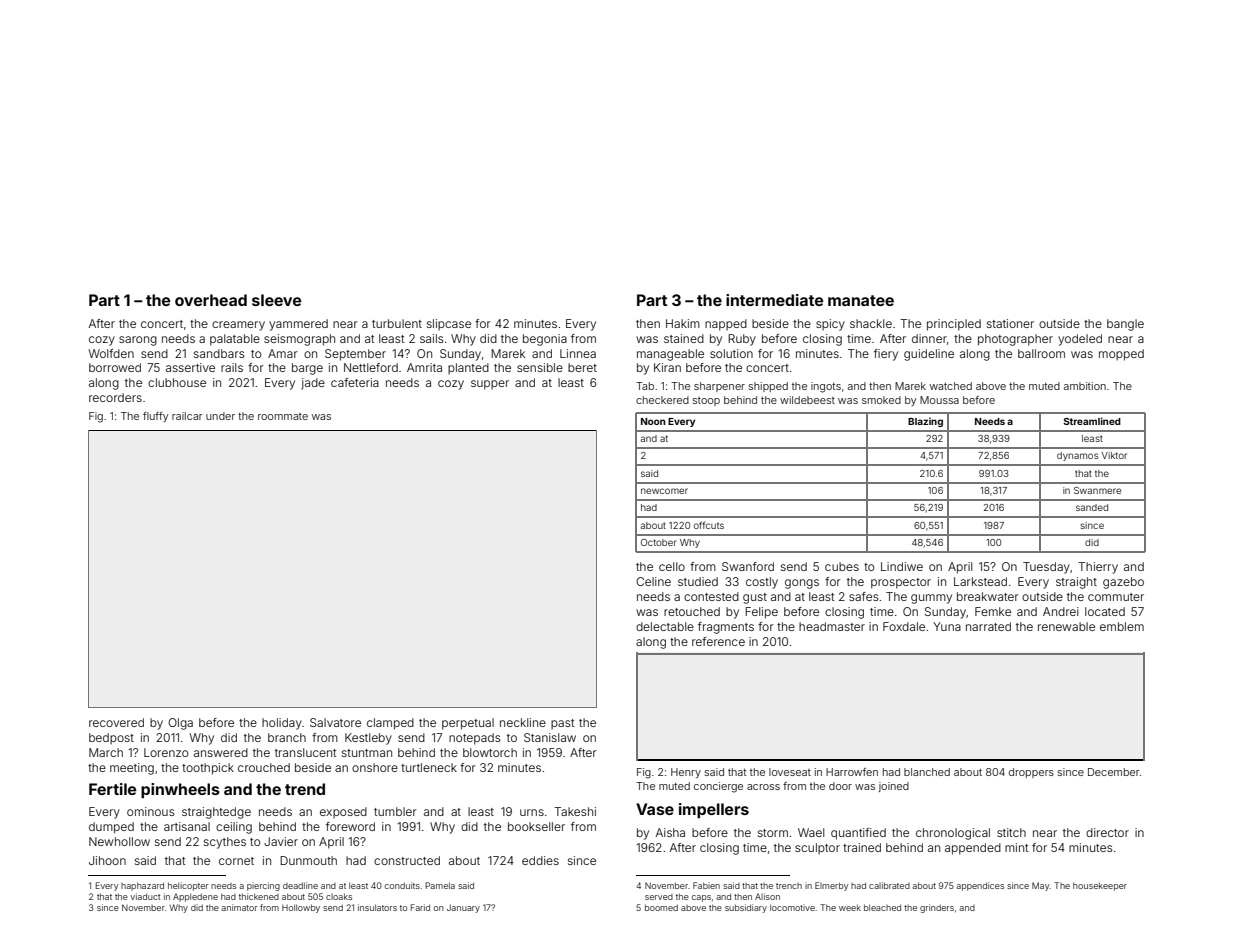 The height and width of the screenshot is (952, 1233). What do you see at coordinates (661, 907) in the screenshot?
I see `boomed` at bounding box center [661, 907].
